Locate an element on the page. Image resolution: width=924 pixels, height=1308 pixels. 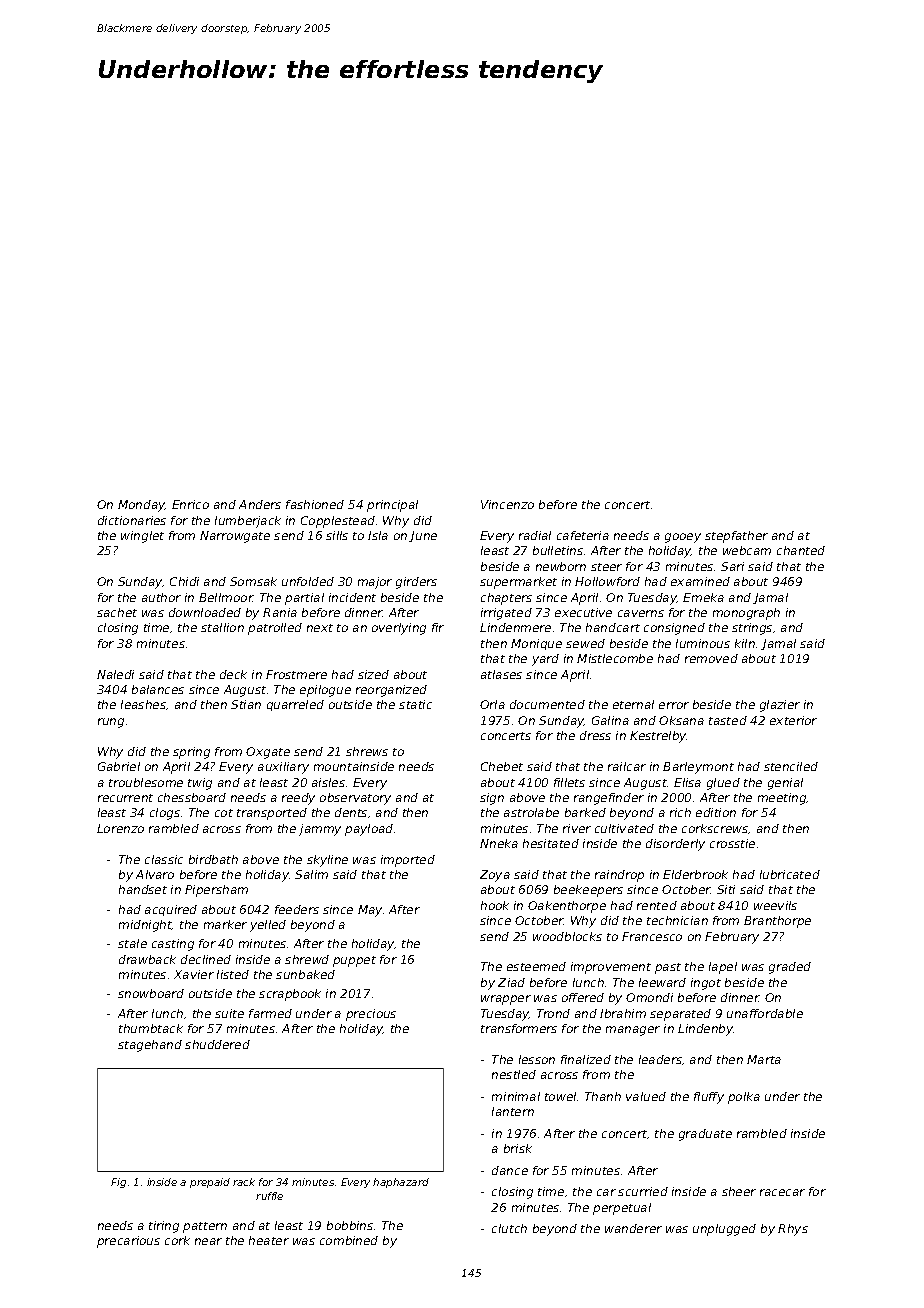
glued is located at coordinates (723, 784).
